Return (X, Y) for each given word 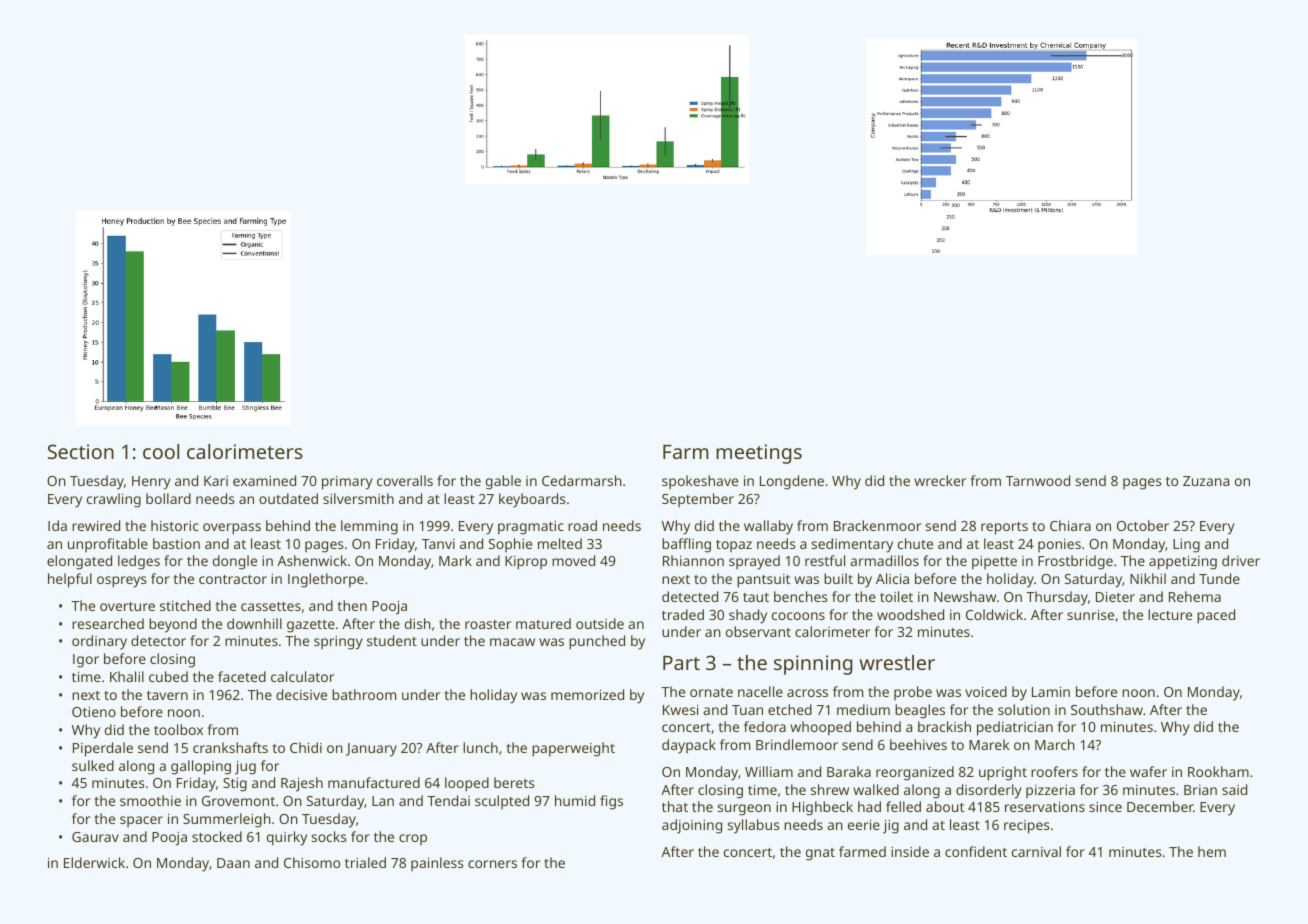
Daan (233, 863)
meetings (759, 454)
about (945, 806)
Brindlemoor (797, 744)
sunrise (1090, 615)
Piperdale (103, 749)
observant (758, 631)
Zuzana (1206, 481)
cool (161, 451)
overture (127, 606)
